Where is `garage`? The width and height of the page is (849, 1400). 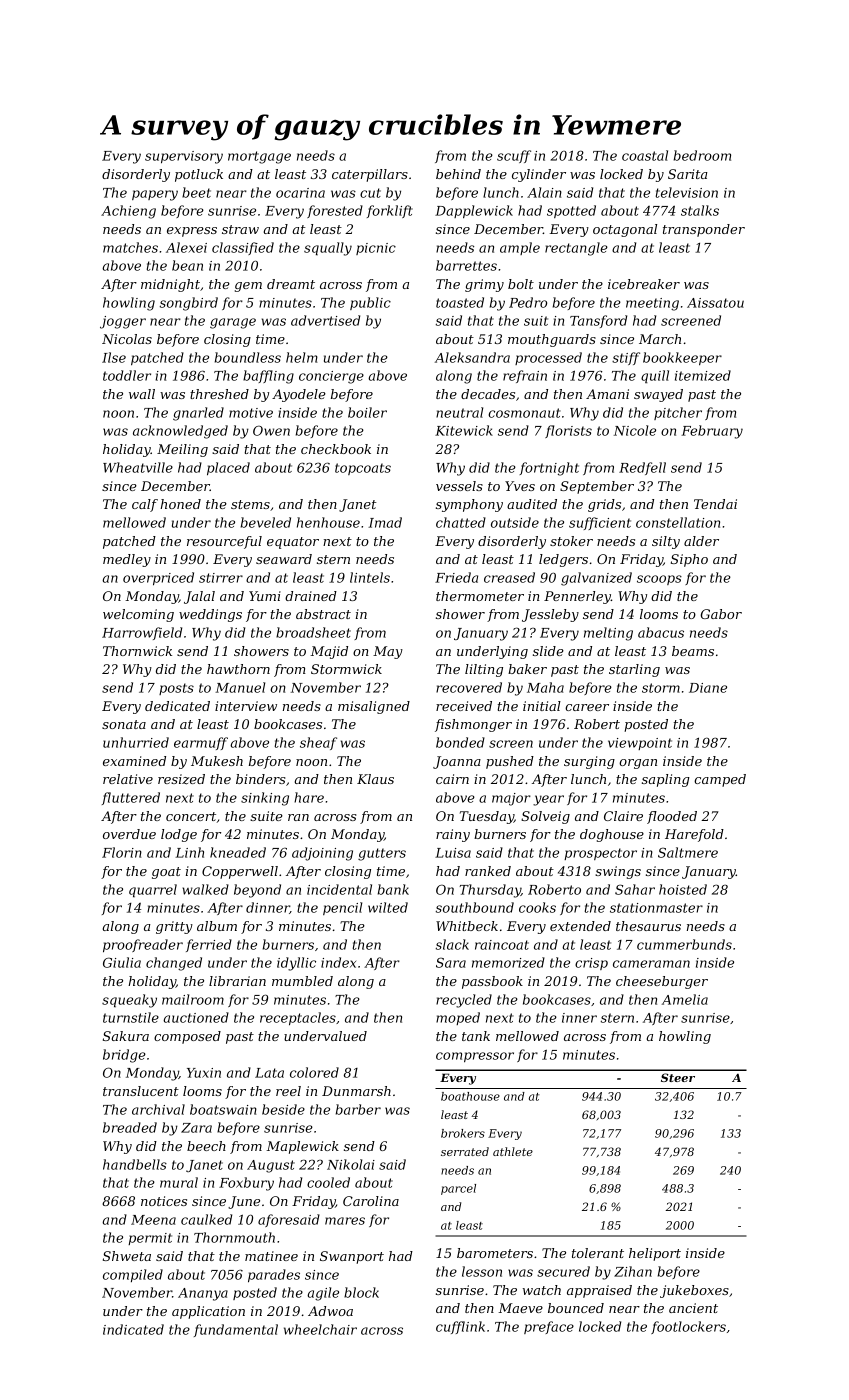 garage is located at coordinates (233, 323).
